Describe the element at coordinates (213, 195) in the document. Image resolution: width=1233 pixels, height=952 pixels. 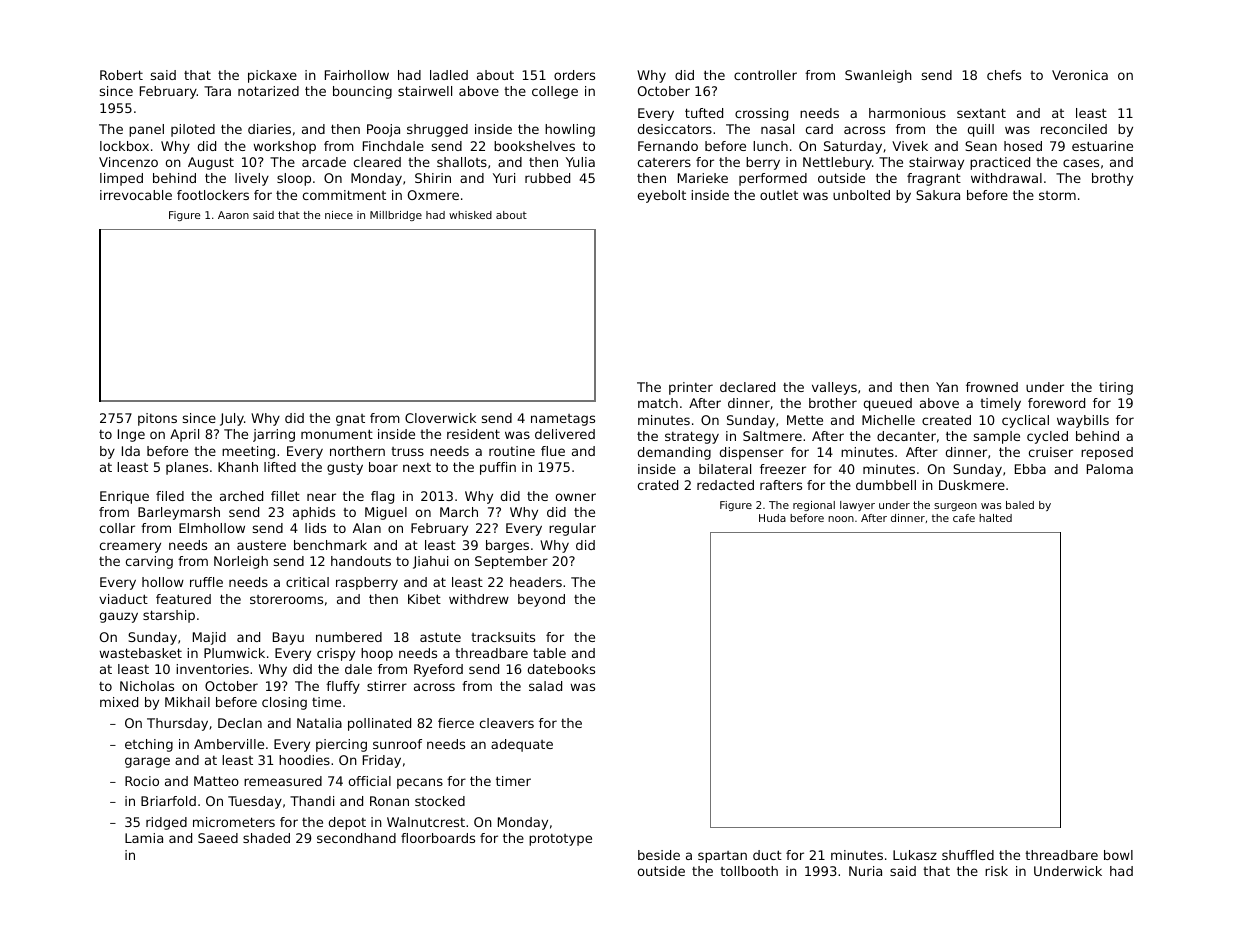
I see `footlockers` at that location.
